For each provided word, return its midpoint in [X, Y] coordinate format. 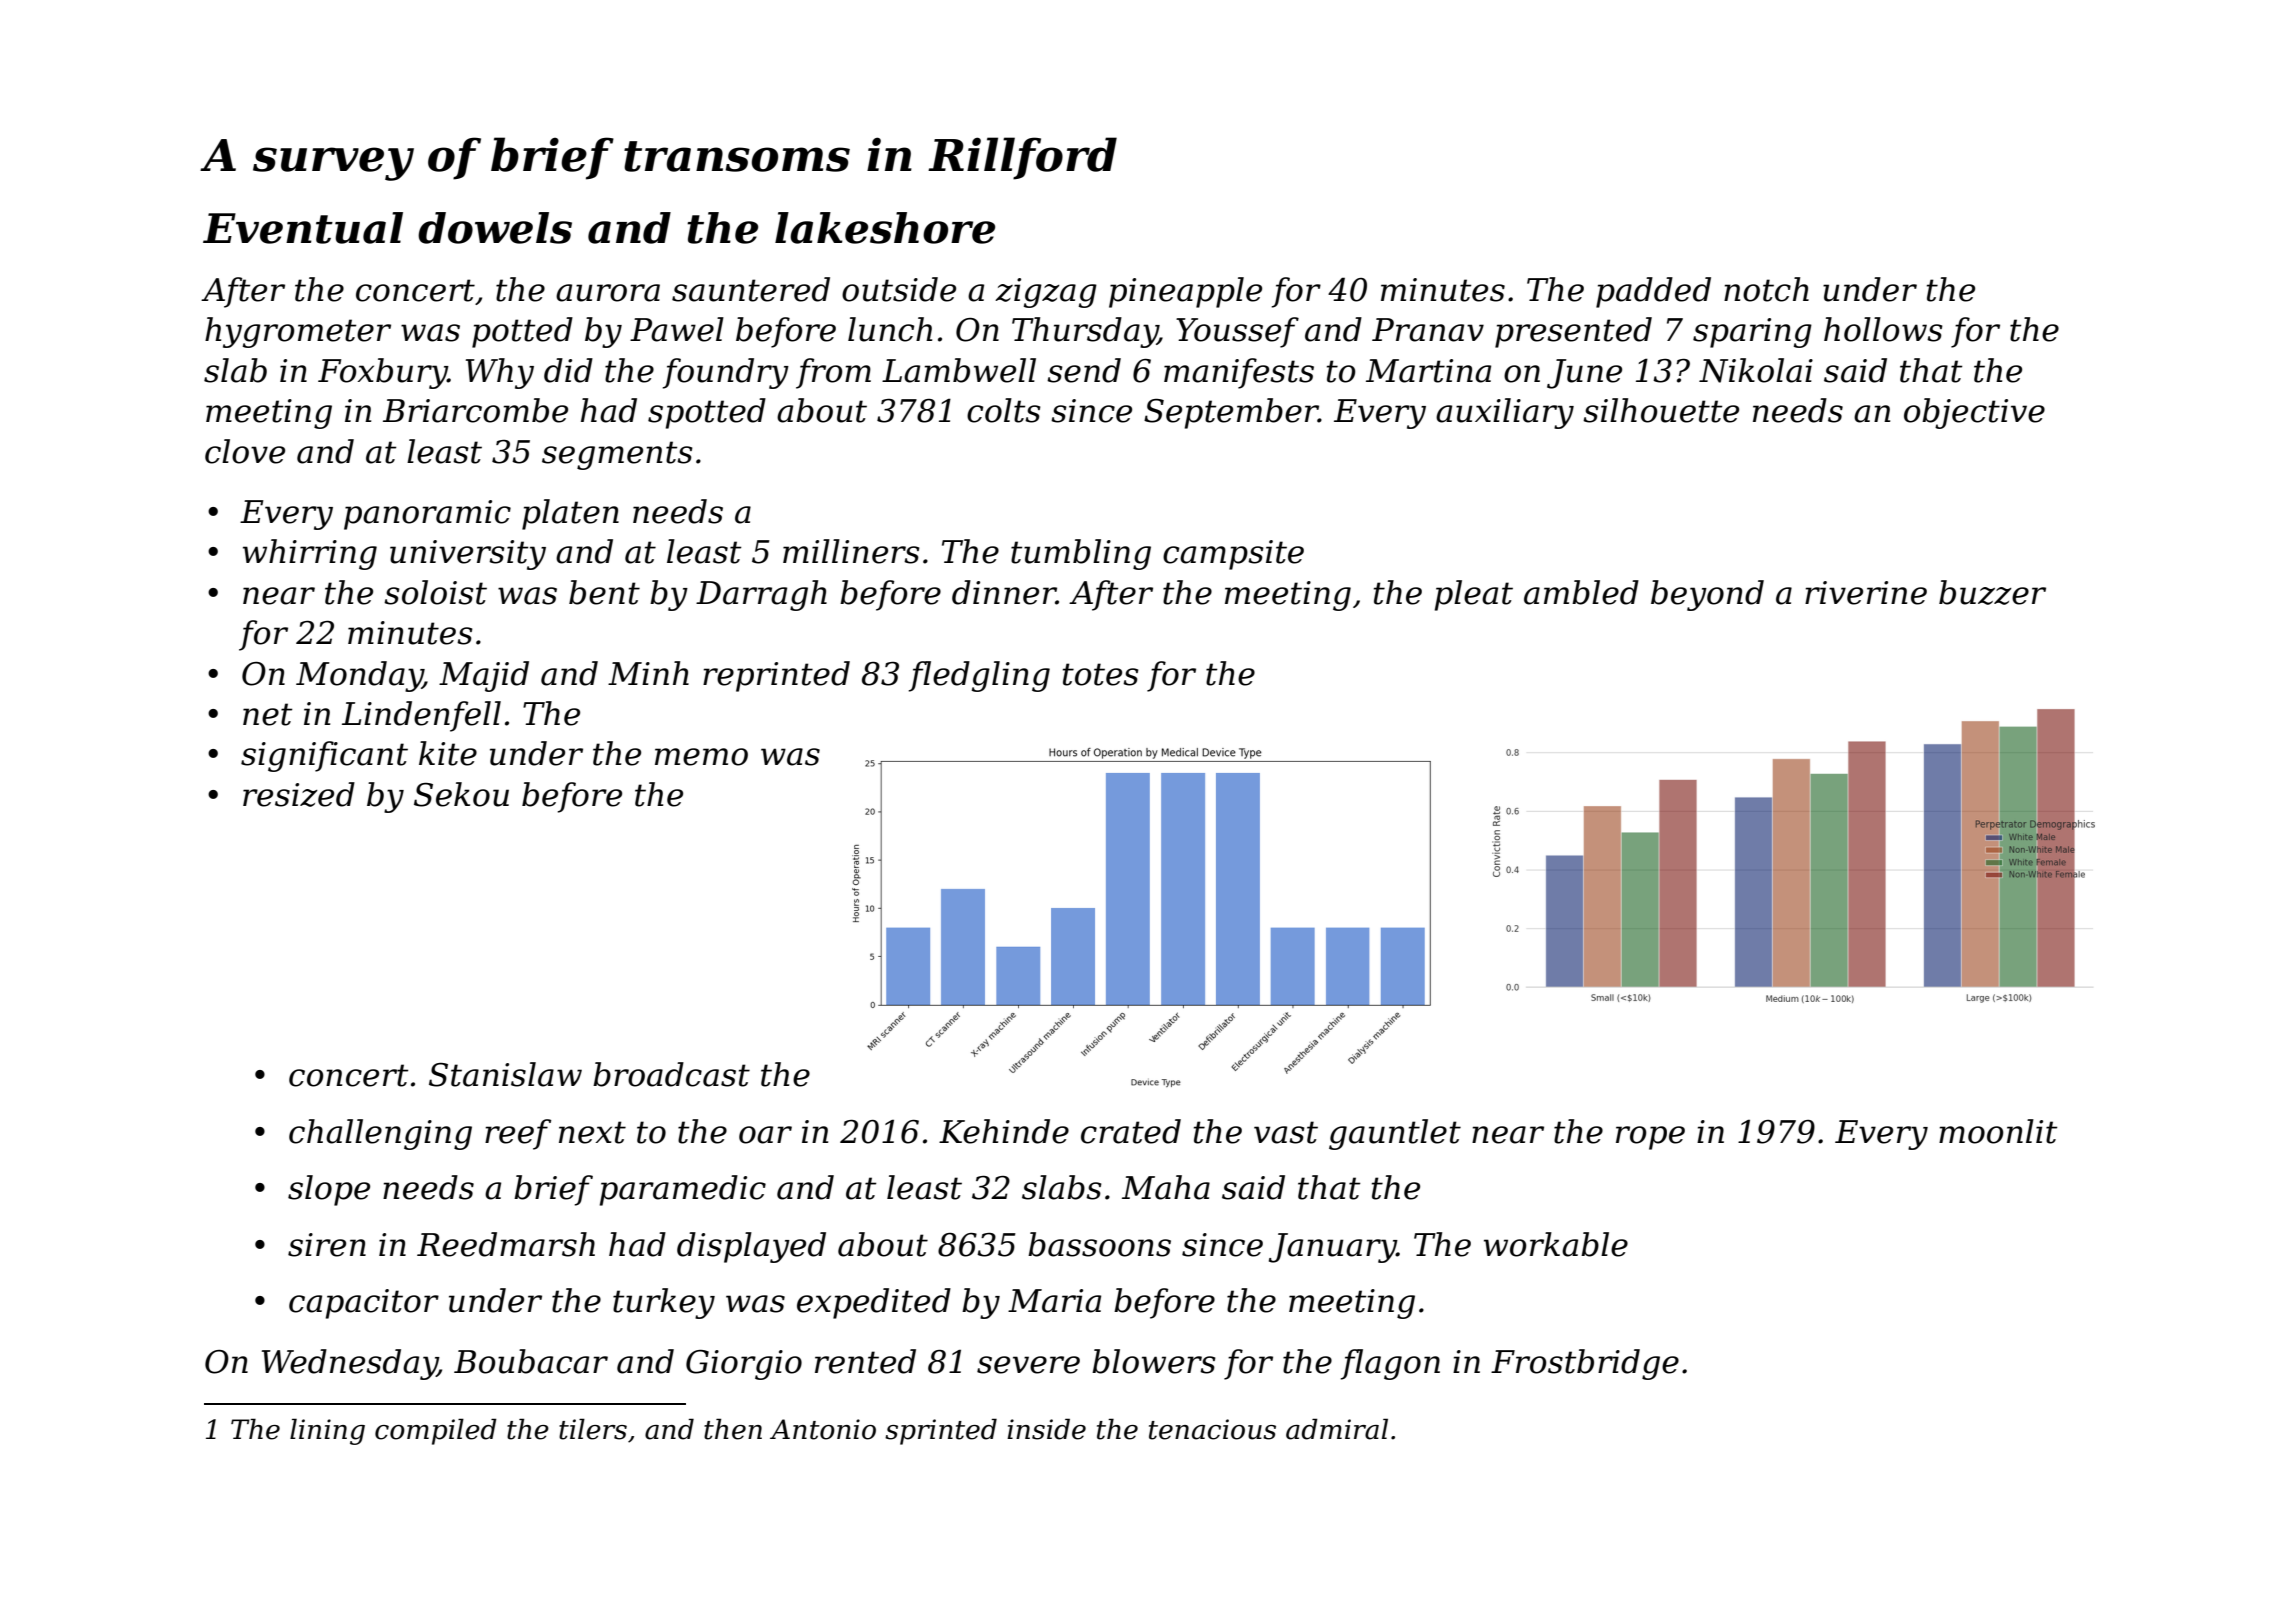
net [267, 714]
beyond [1707, 595]
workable [1556, 1244]
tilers [593, 1429]
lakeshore [885, 228]
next [592, 1132]
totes [1101, 674]
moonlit [1998, 1131]
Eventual [303, 228]
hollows [1883, 329]
